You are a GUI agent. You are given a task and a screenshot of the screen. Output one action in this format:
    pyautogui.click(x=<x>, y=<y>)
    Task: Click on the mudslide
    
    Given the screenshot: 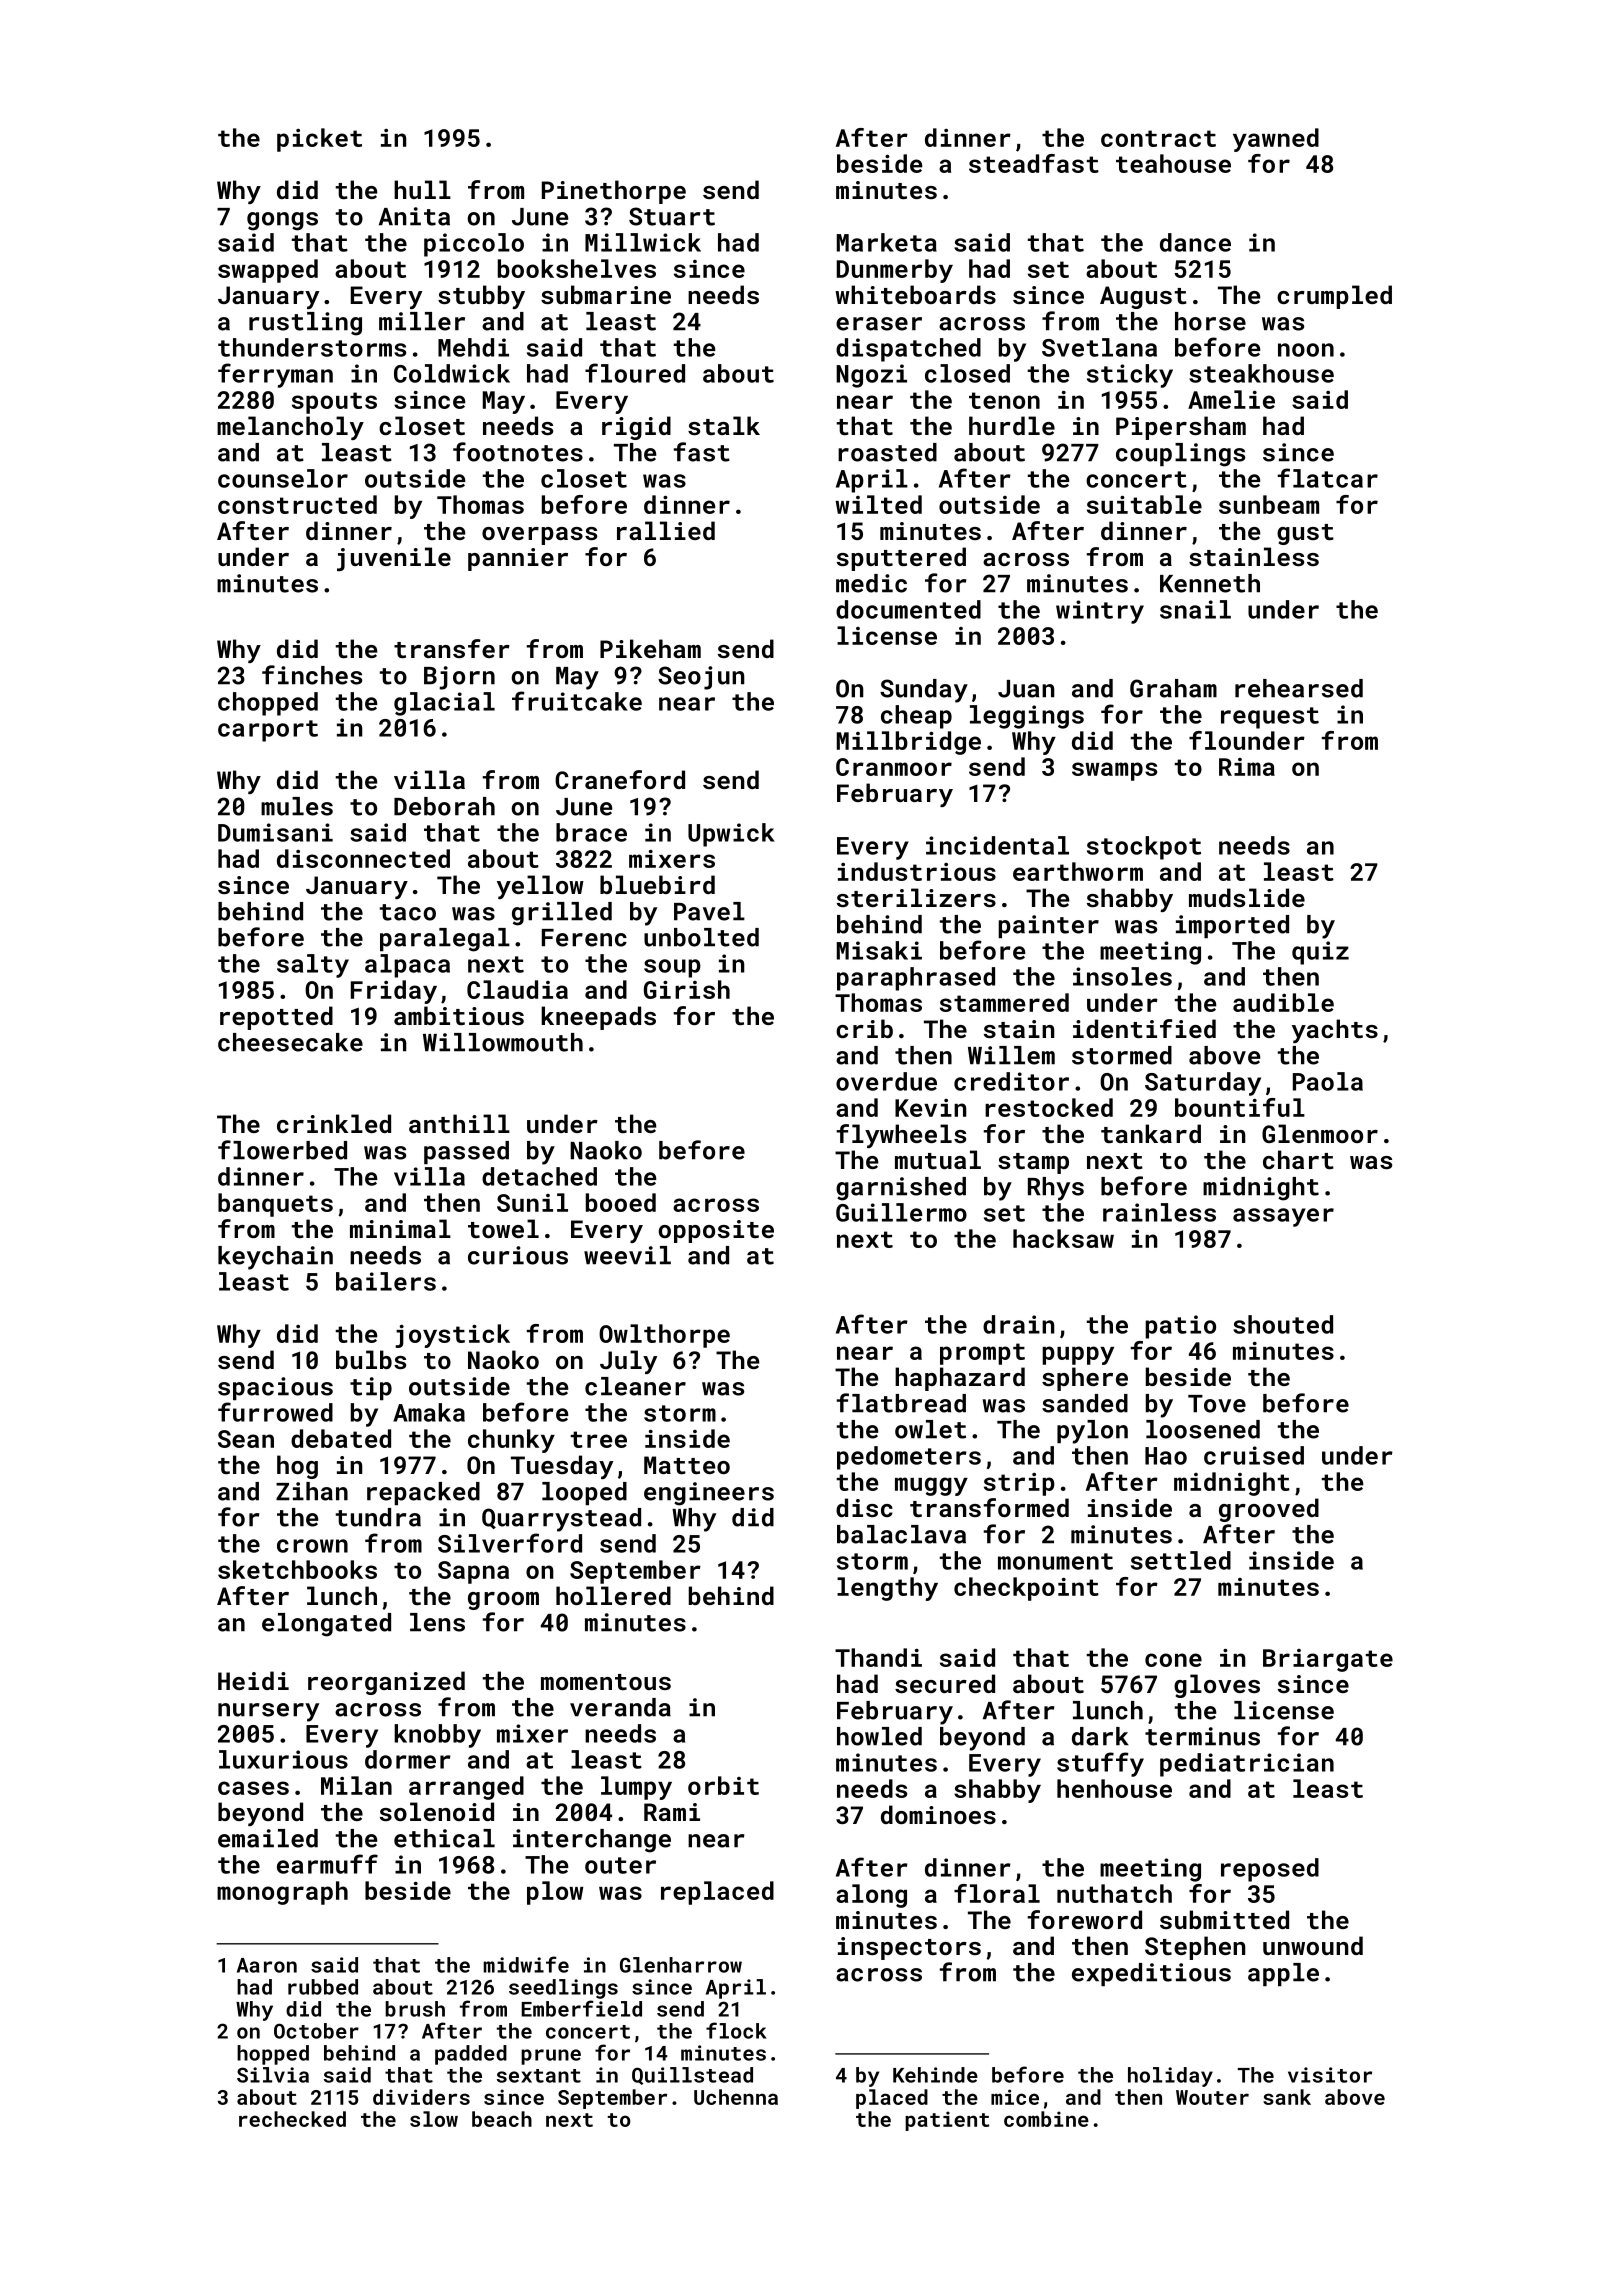 What is the action you would take?
    pyautogui.click(x=1247, y=897)
